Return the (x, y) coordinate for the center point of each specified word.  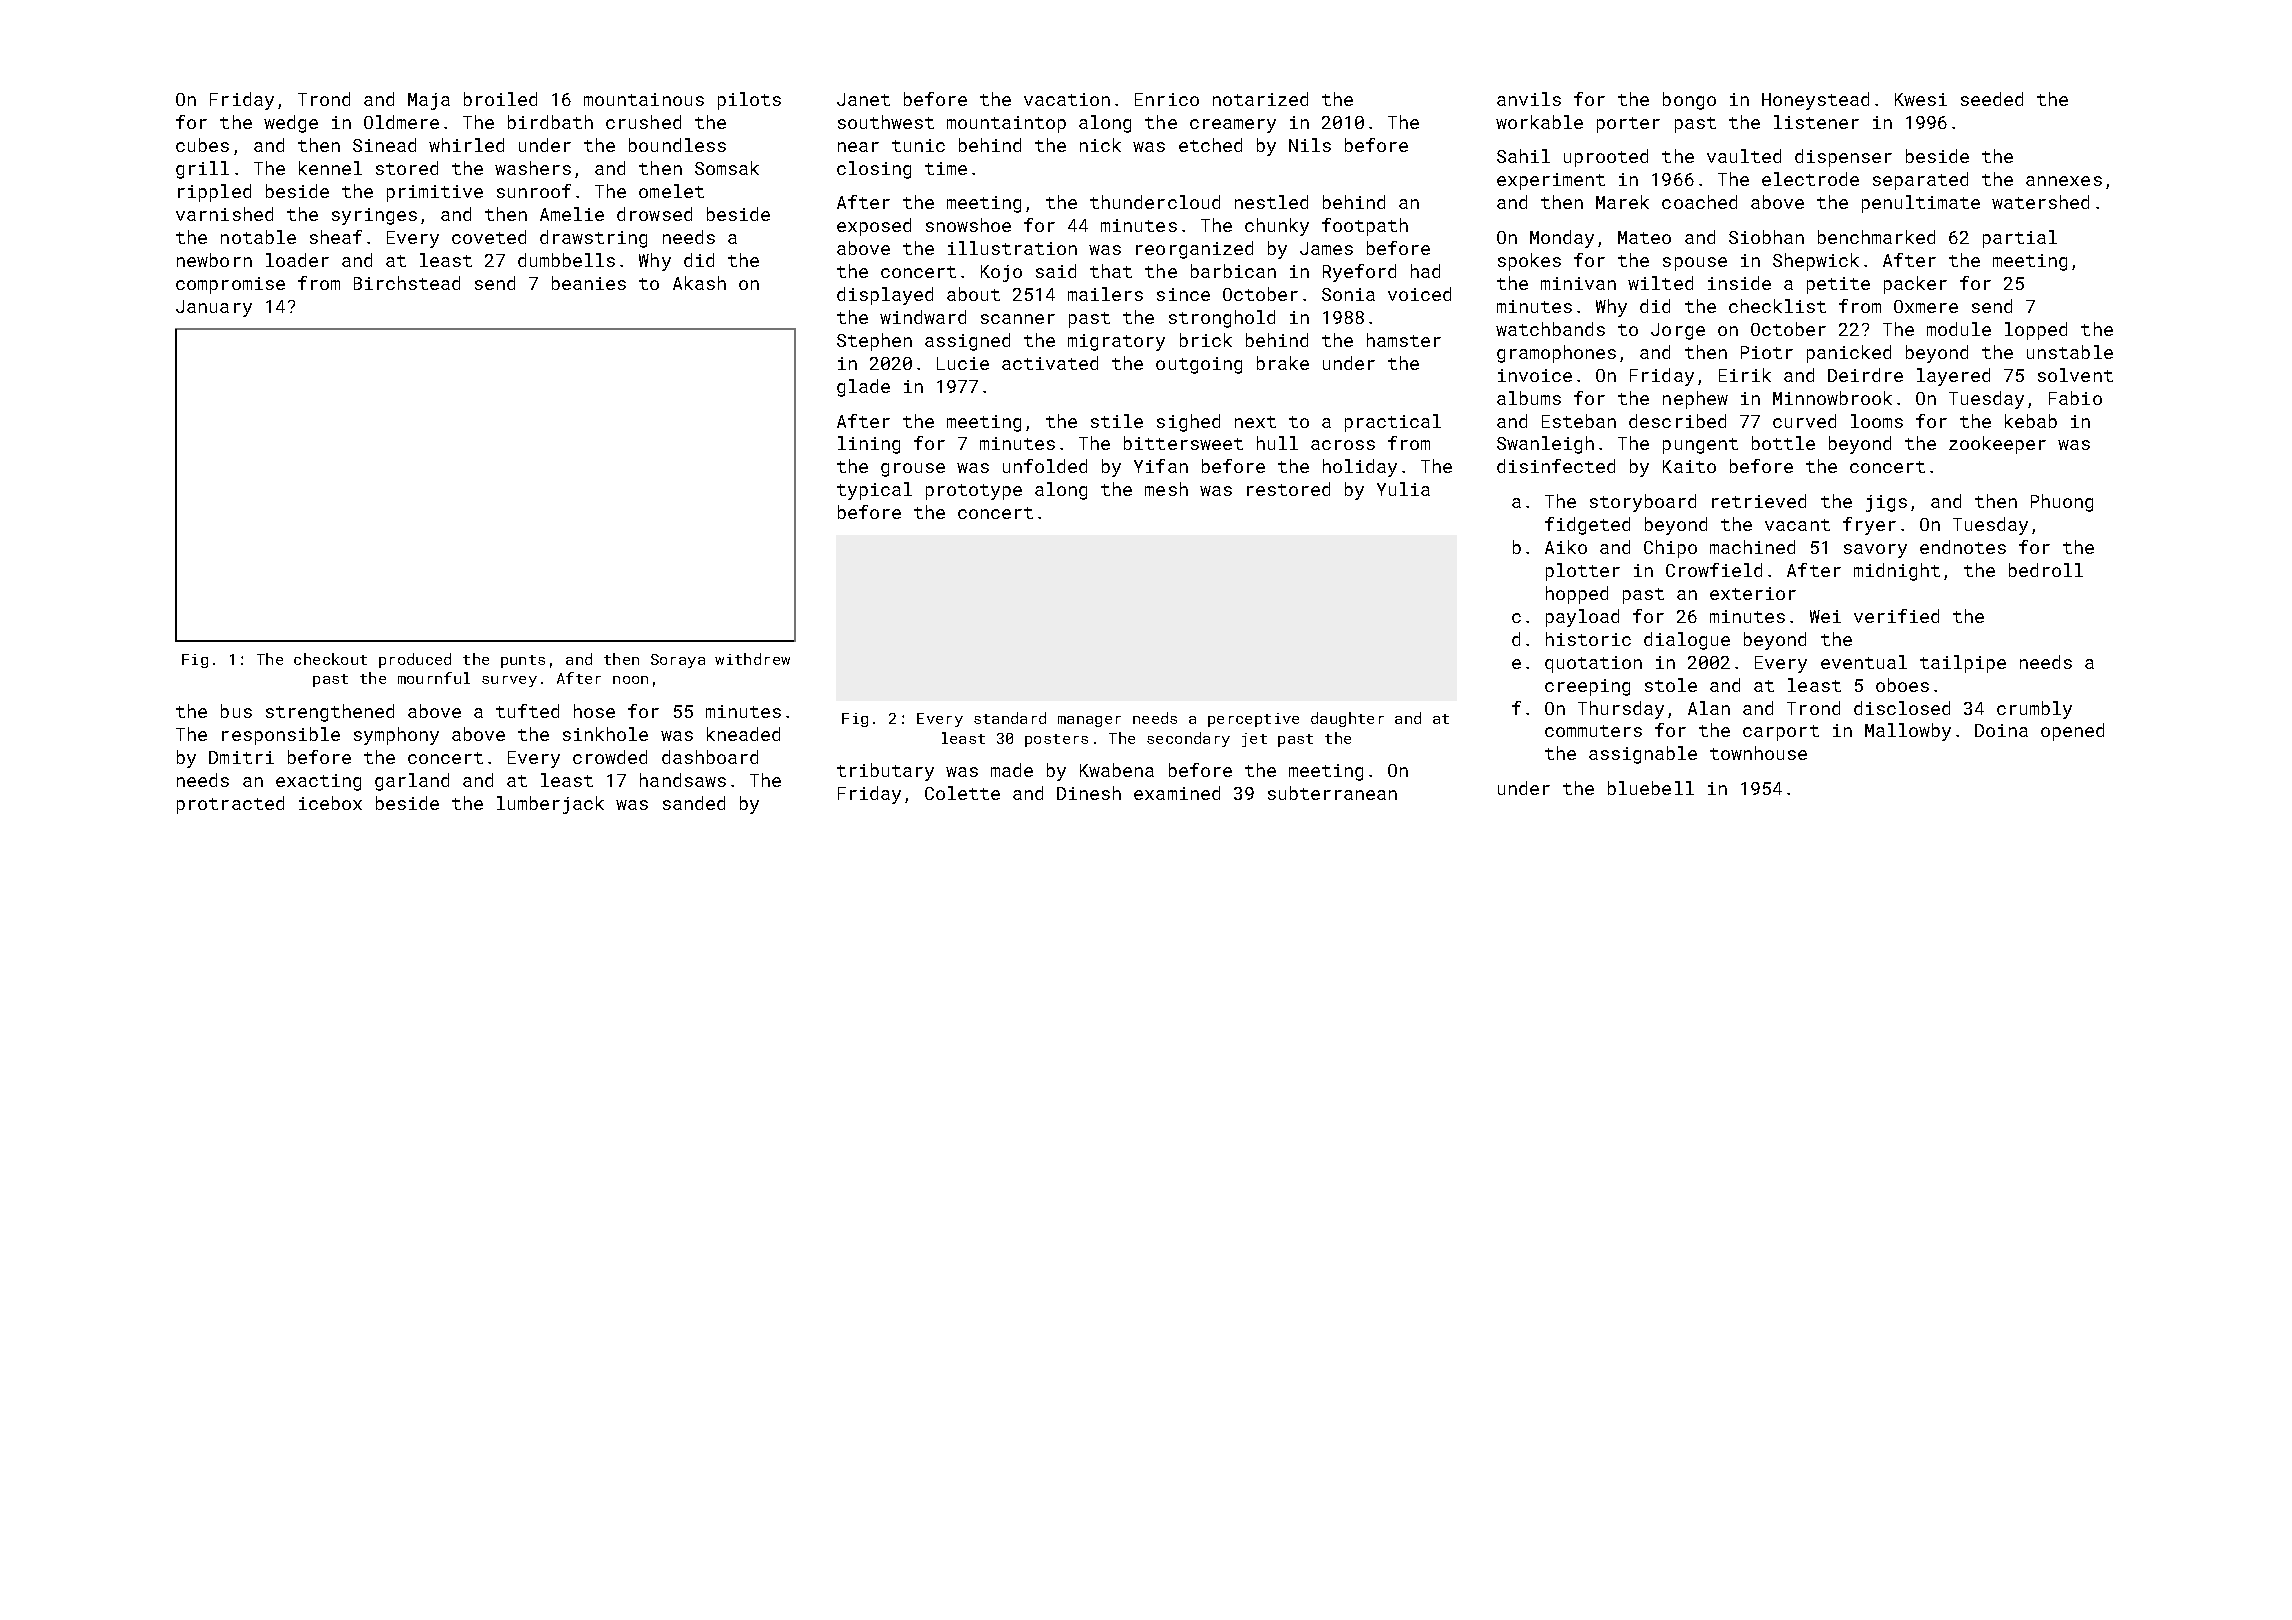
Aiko (1566, 547)
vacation (1067, 99)
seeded (1992, 99)
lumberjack (550, 805)
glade (863, 388)
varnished (224, 214)
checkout (330, 659)
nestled (1271, 202)
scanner (1018, 319)
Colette (962, 793)
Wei (1825, 616)
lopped (2036, 331)
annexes (2064, 181)
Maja (429, 101)
